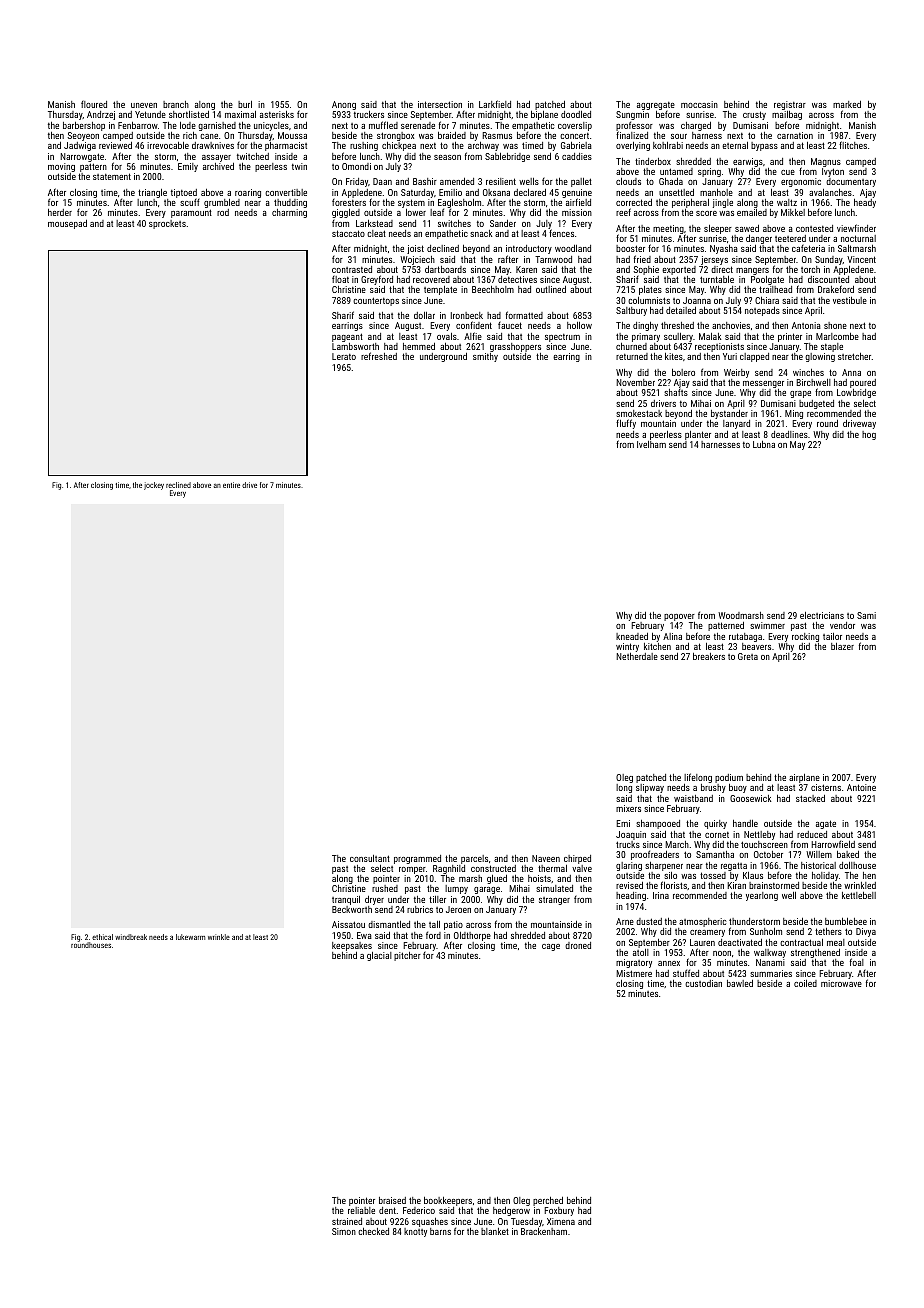 Image resolution: width=924 pixels, height=1308 pixels. I want to click on Anong, so click(344, 105).
